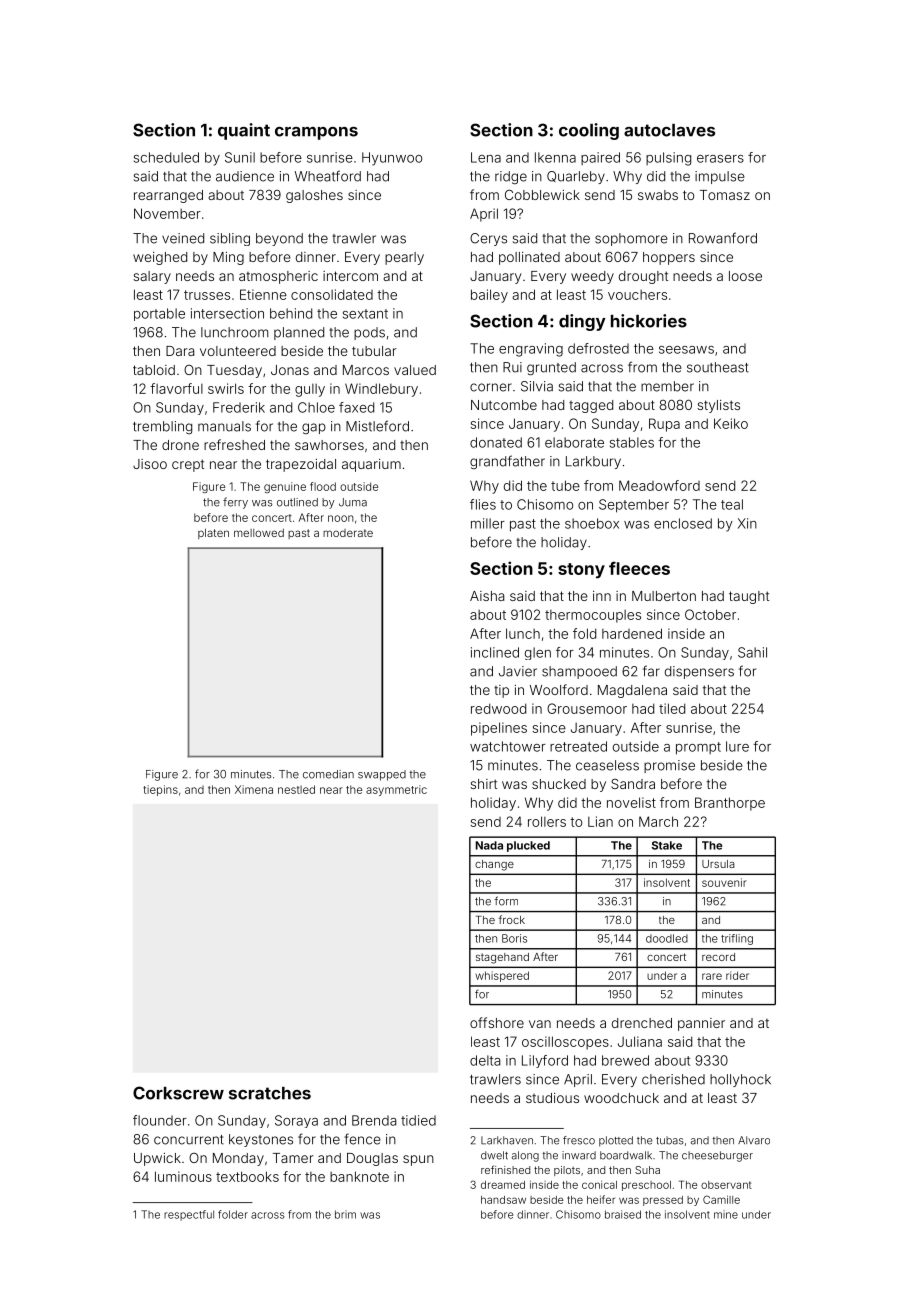 The image size is (908, 1316). Describe the element at coordinates (160, 790) in the document. I see `tiepins` at that location.
